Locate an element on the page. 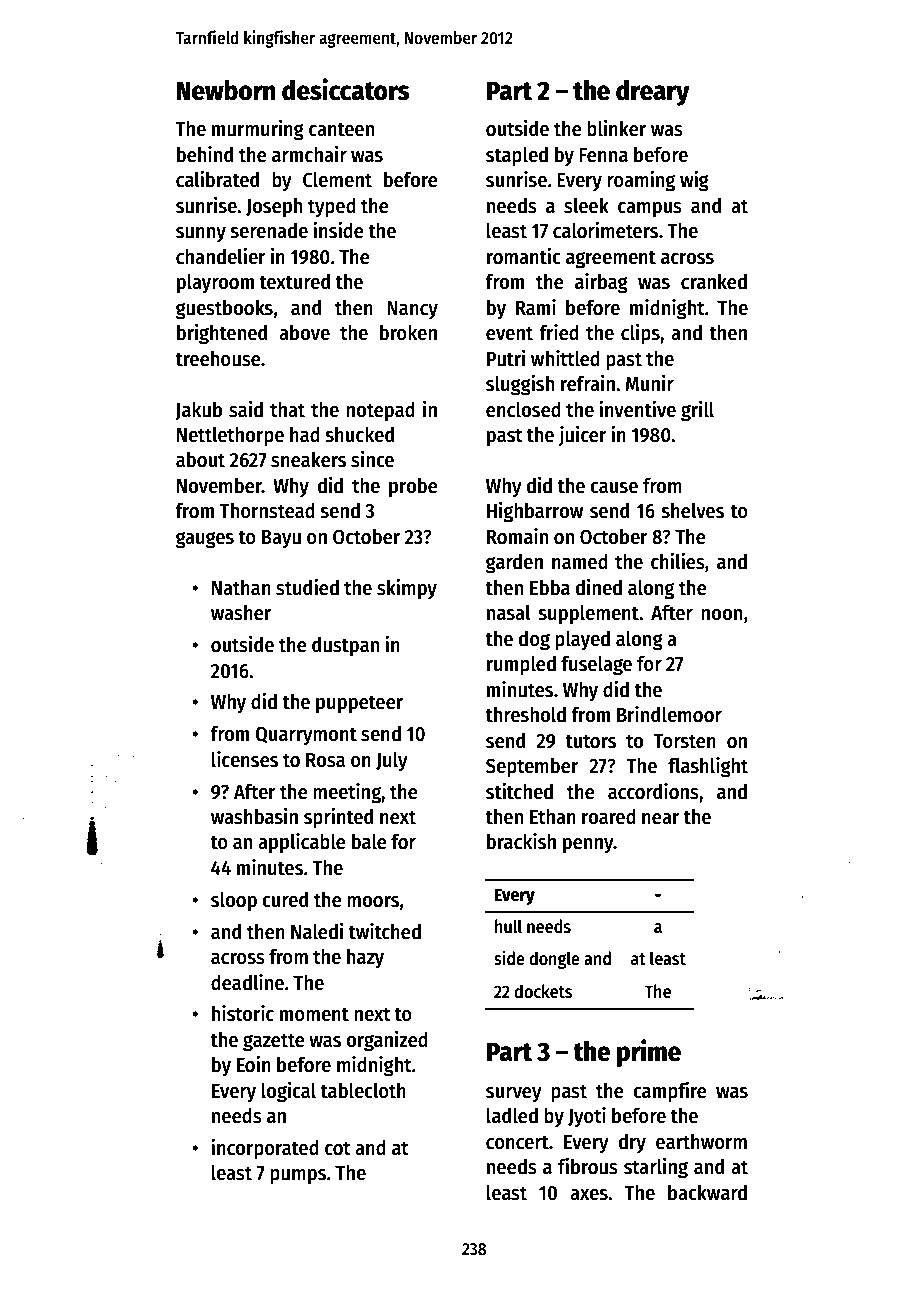  hull is located at coordinates (508, 926).
